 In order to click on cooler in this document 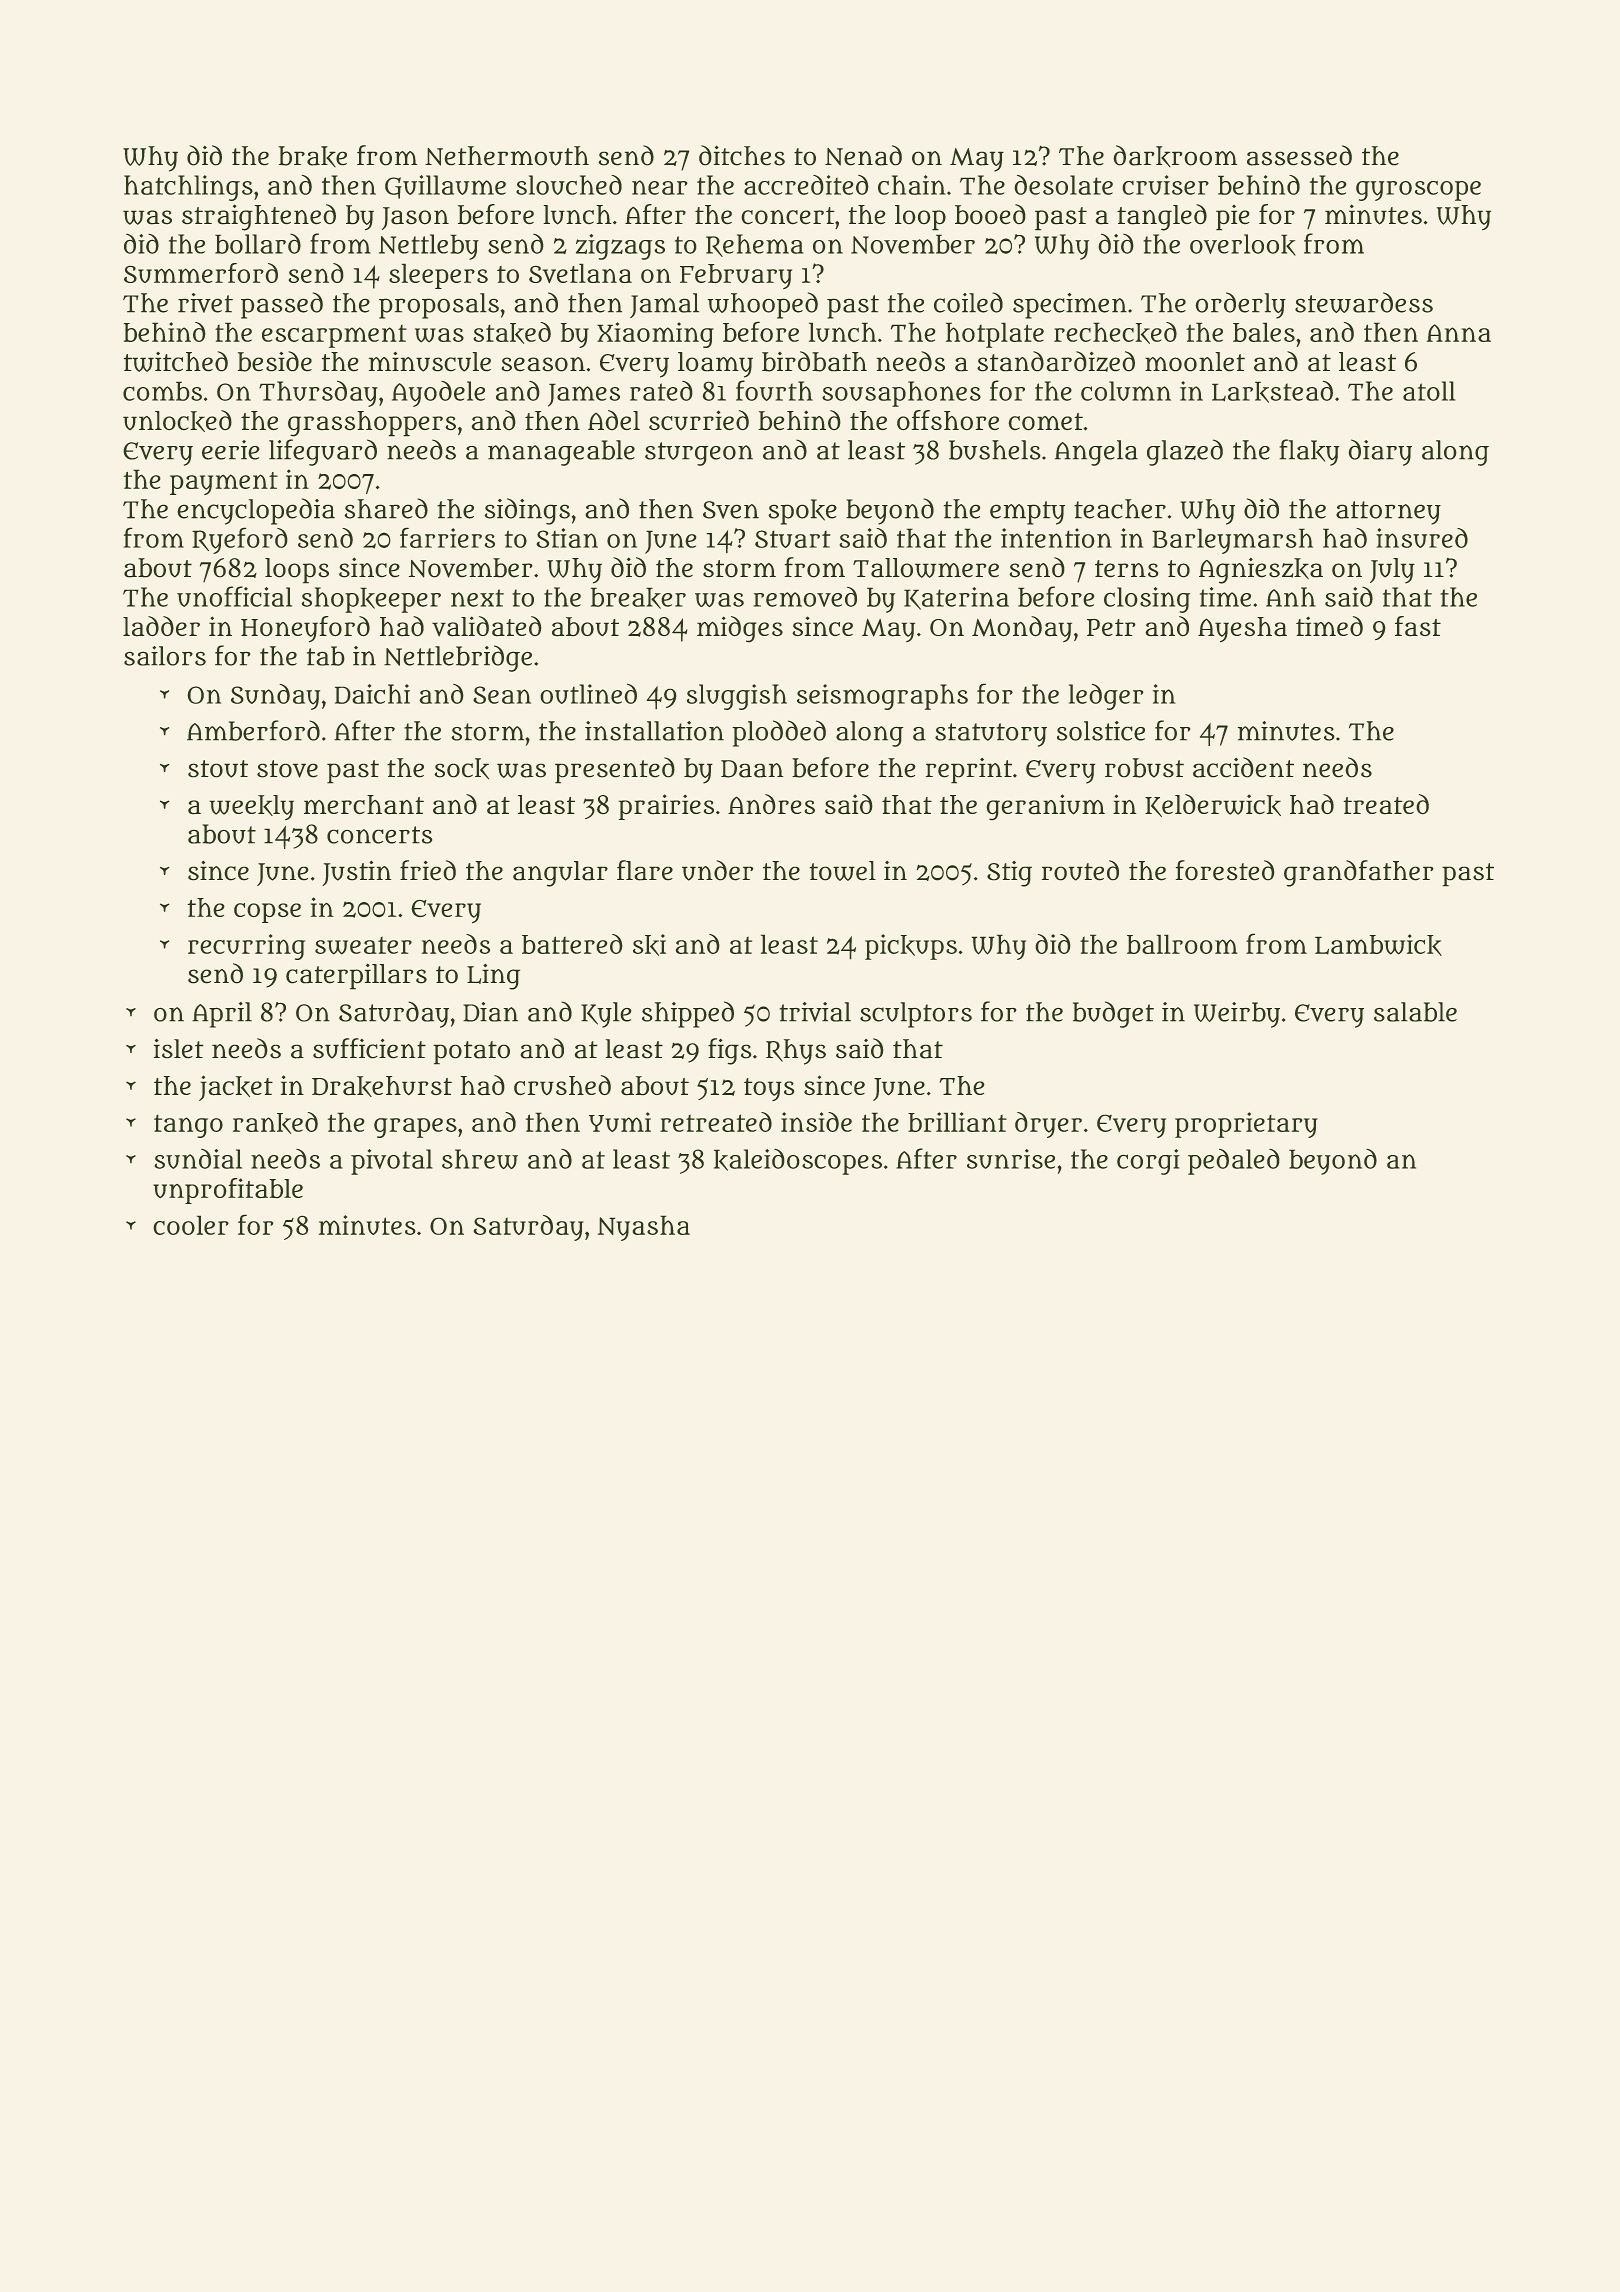, I will do `click(191, 1225)`.
